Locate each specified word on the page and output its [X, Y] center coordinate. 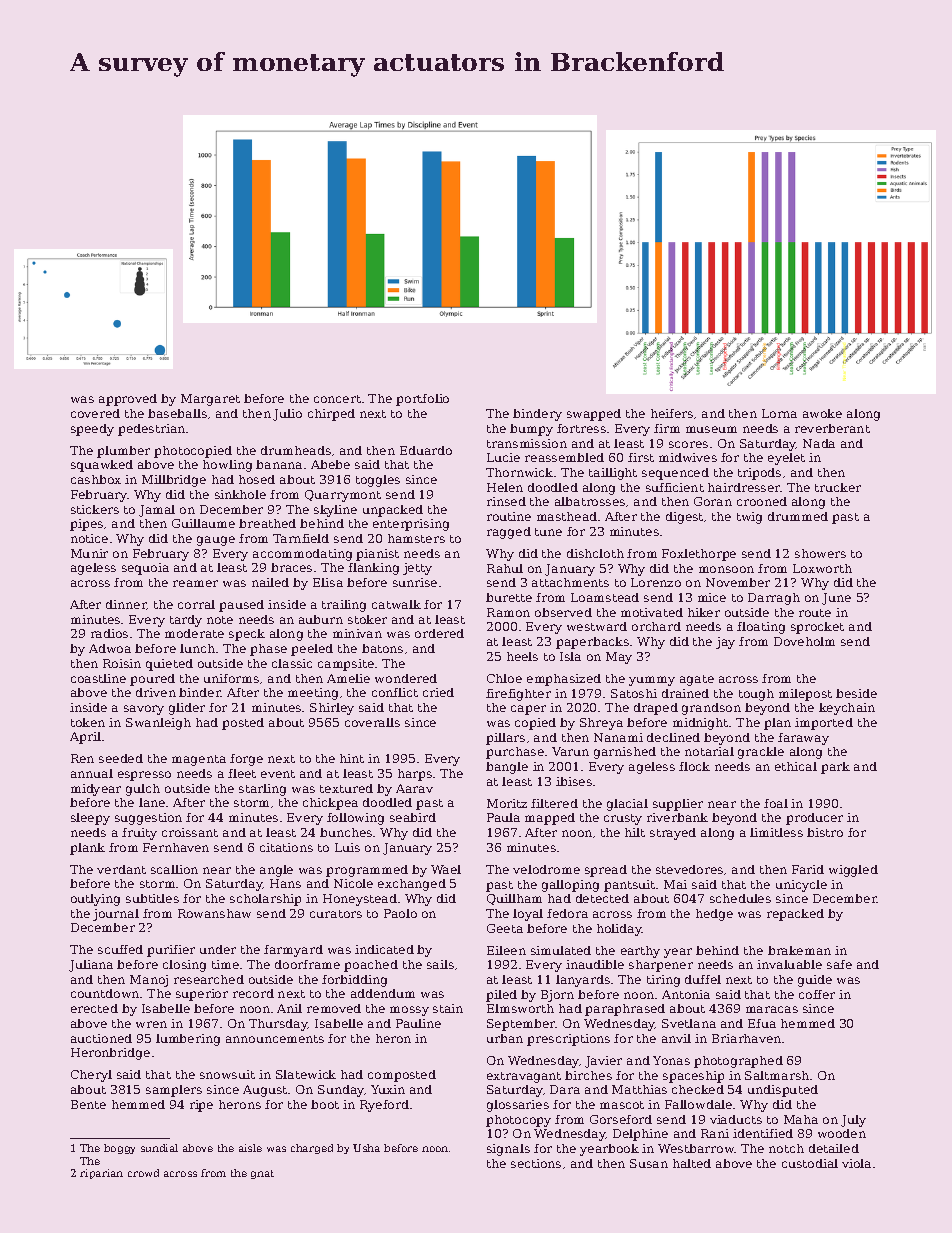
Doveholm [804, 641]
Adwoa [110, 648]
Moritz [507, 803]
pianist [377, 555]
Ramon [508, 612]
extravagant [524, 1077]
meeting [313, 694]
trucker [838, 487]
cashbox [96, 479]
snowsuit [227, 1074]
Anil [289, 1008]
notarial [709, 751]
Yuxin [388, 1089]
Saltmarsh [777, 1075]
